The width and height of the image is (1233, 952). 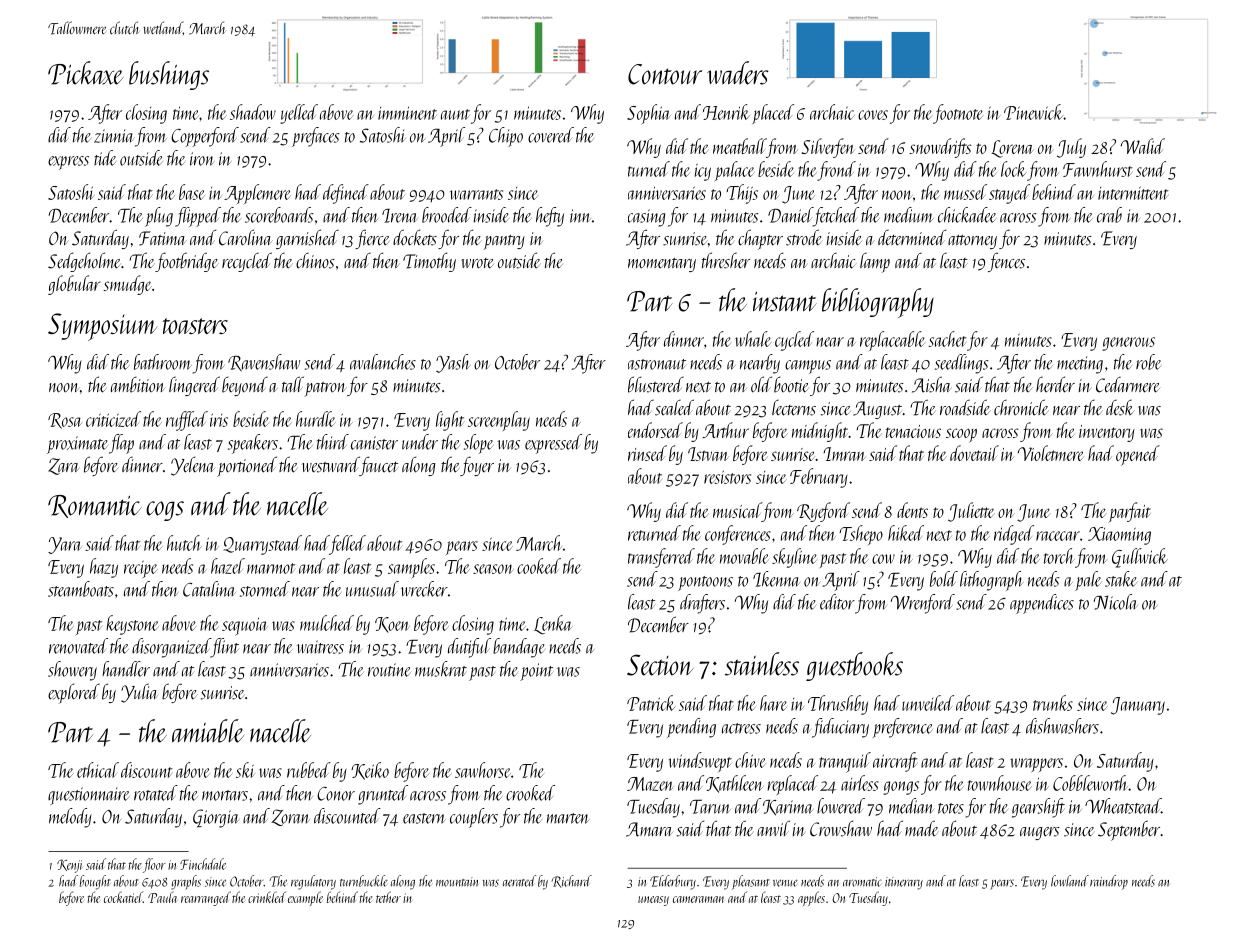 I want to click on dovetail, so click(x=974, y=453).
